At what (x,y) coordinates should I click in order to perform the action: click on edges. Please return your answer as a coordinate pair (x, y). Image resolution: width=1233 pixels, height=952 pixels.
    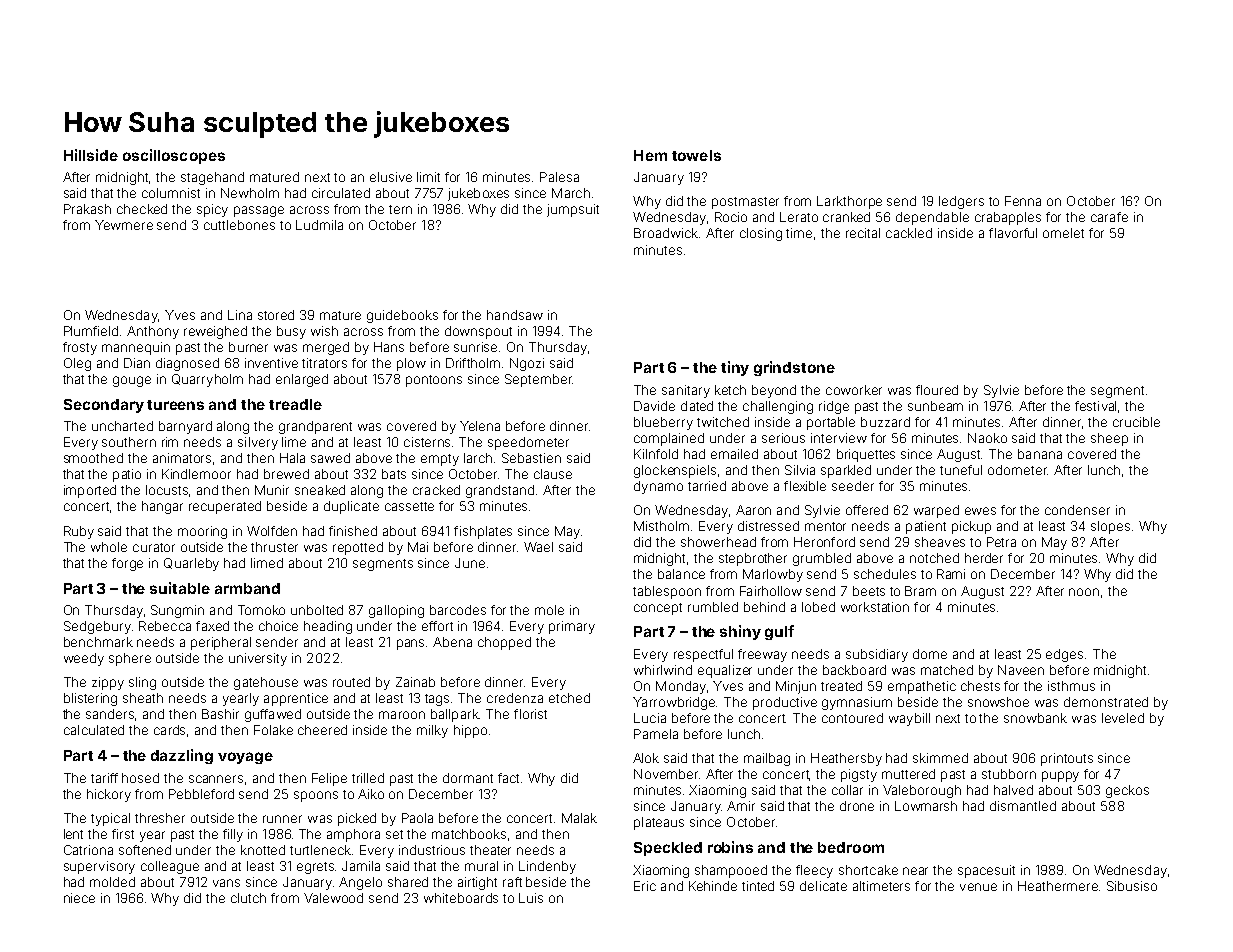
    Looking at the image, I should click on (1064, 655).
